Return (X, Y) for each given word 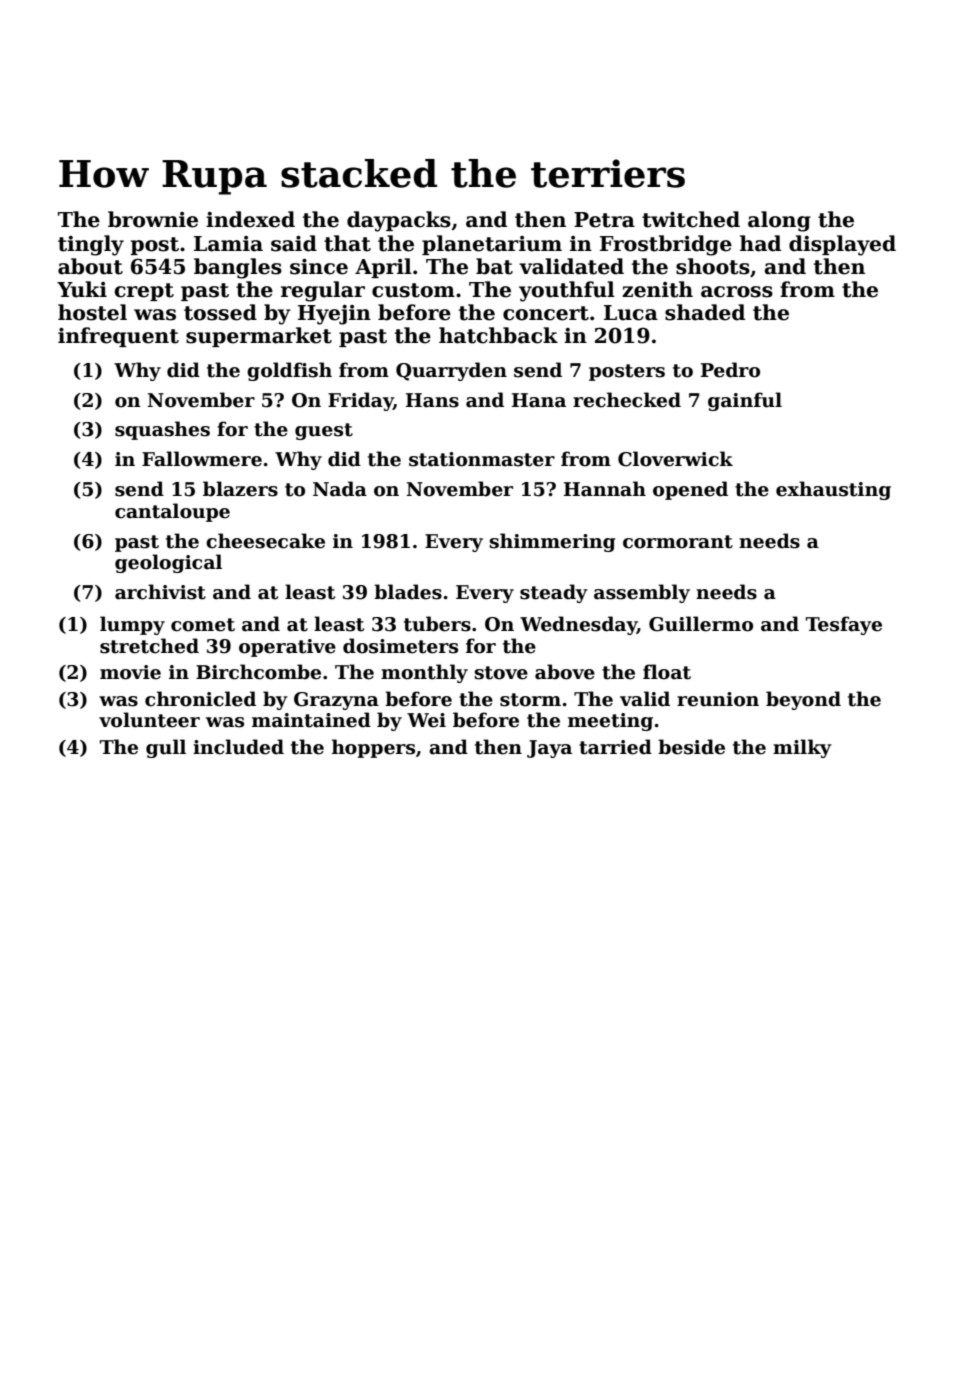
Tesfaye (844, 625)
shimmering (553, 542)
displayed (842, 245)
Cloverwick (675, 459)
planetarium (492, 245)
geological (168, 563)
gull (166, 748)
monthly (424, 673)
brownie (153, 219)
